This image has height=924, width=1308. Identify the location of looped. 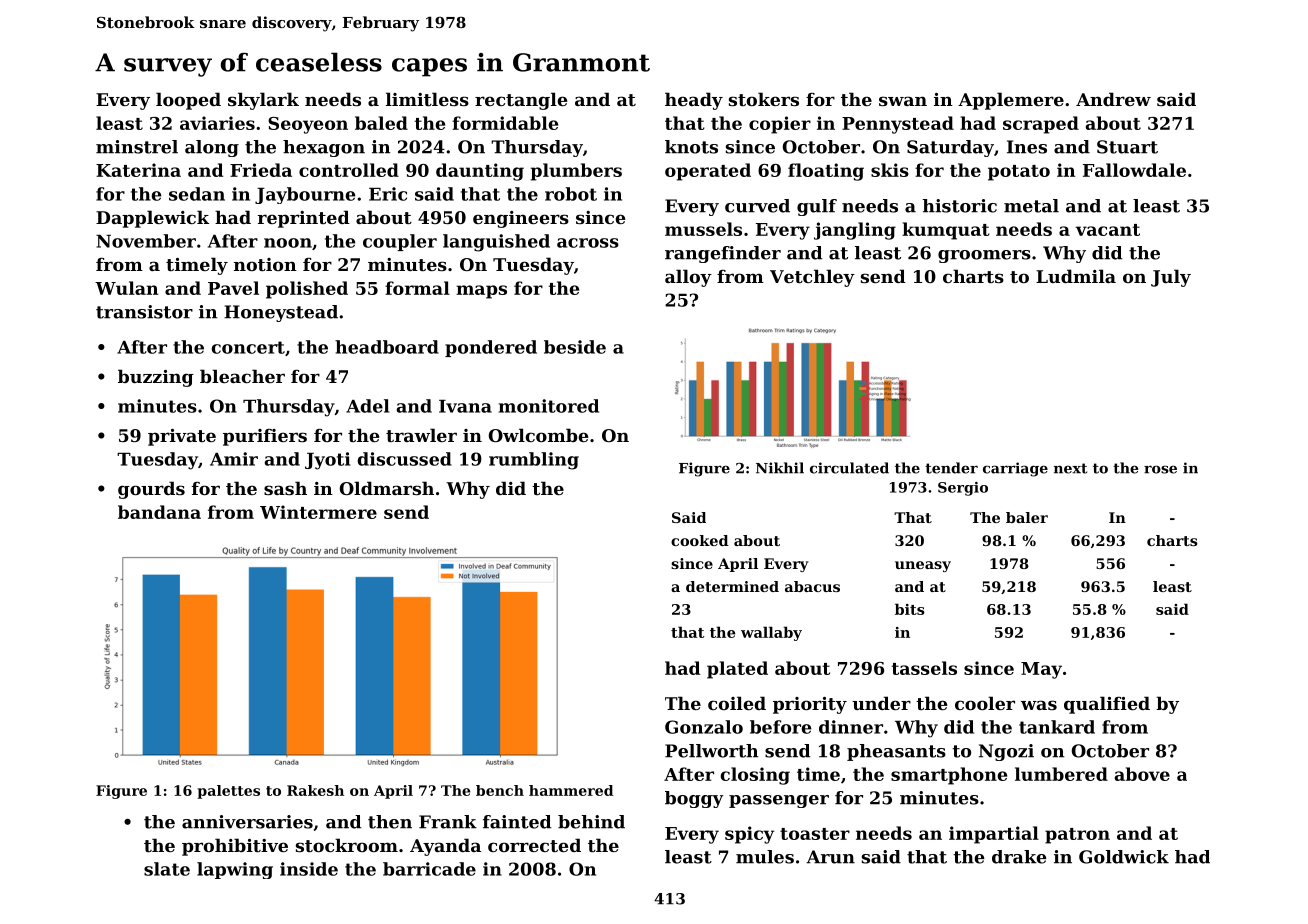
(188, 101).
